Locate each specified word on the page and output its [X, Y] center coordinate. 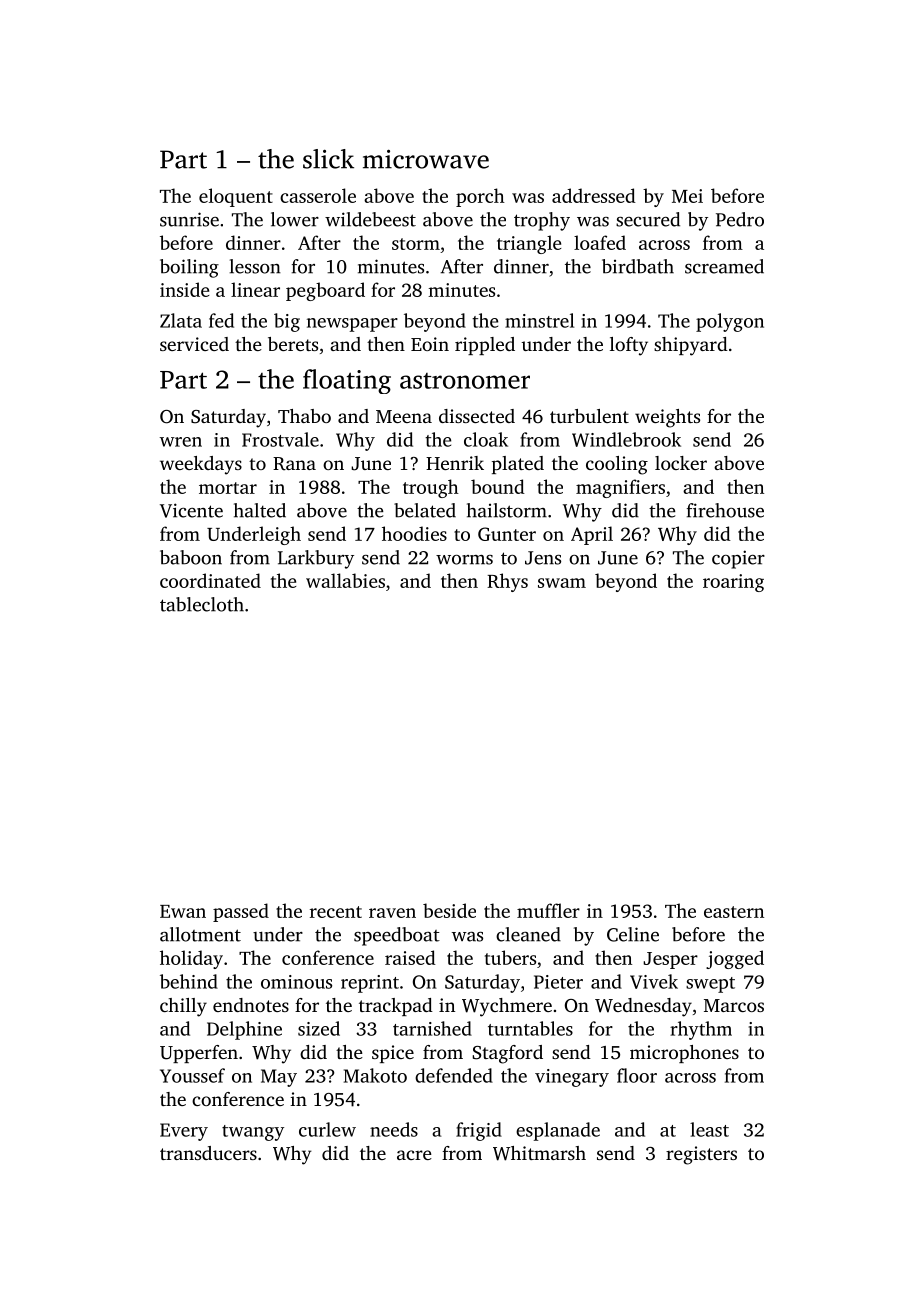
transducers [208, 1153]
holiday [191, 959]
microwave [426, 159]
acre [414, 1155]
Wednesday [643, 1007]
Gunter [507, 534]
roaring [733, 583]
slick [328, 159]
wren [181, 442]
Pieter [558, 982]
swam [562, 583]
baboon [191, 557]
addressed [594, 195]
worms [464, 560]
